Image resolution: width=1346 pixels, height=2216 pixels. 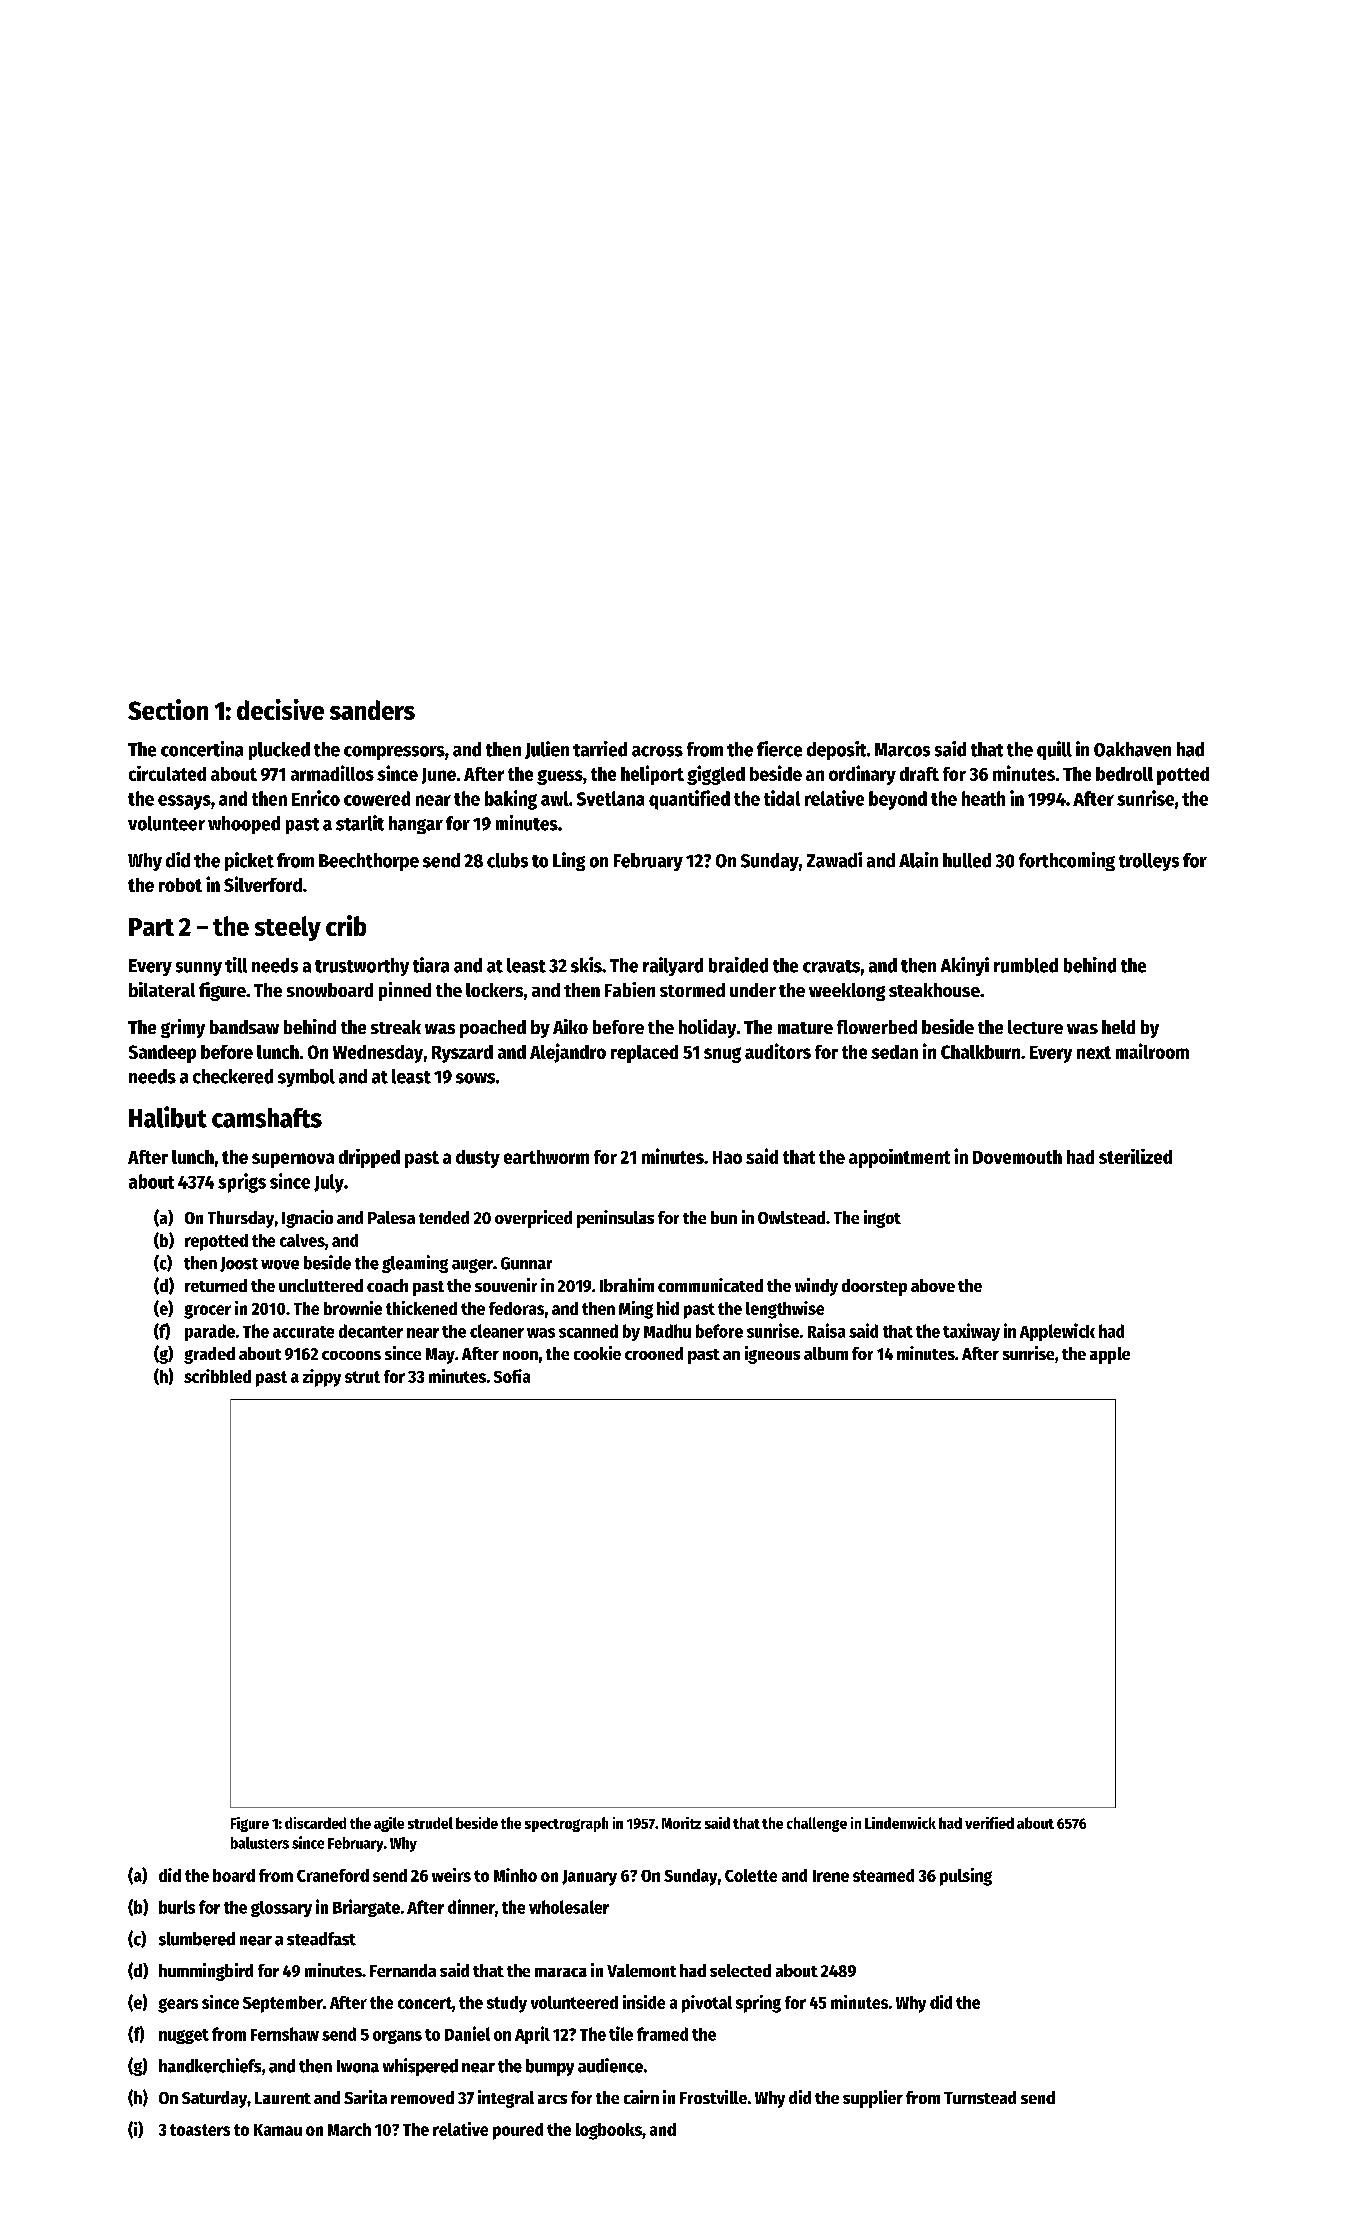 I want to click on noon, so click(x=520, y=1355).
